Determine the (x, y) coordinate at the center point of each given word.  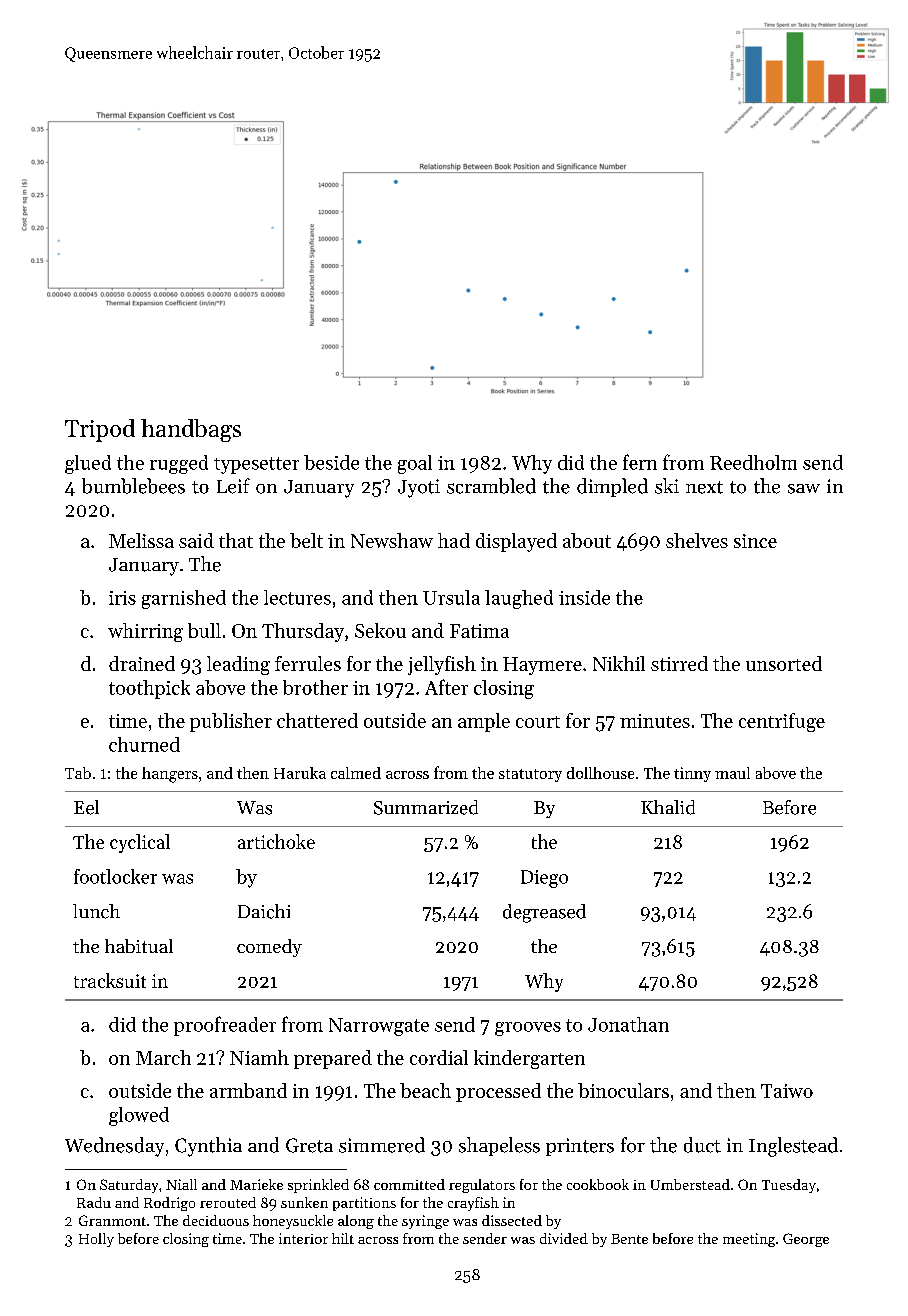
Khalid (668, 807)
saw (804, 489)
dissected (512, 1220)
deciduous (216, 1220)
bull (204, 630)
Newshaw (392, 540)
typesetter (256, 465)
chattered (317, 720)
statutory (530, 775)
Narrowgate (379, 1027)
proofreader (225, 1026)
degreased (544, 913)
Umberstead (690, 1184)
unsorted (784, 663)
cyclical (140, 843)
